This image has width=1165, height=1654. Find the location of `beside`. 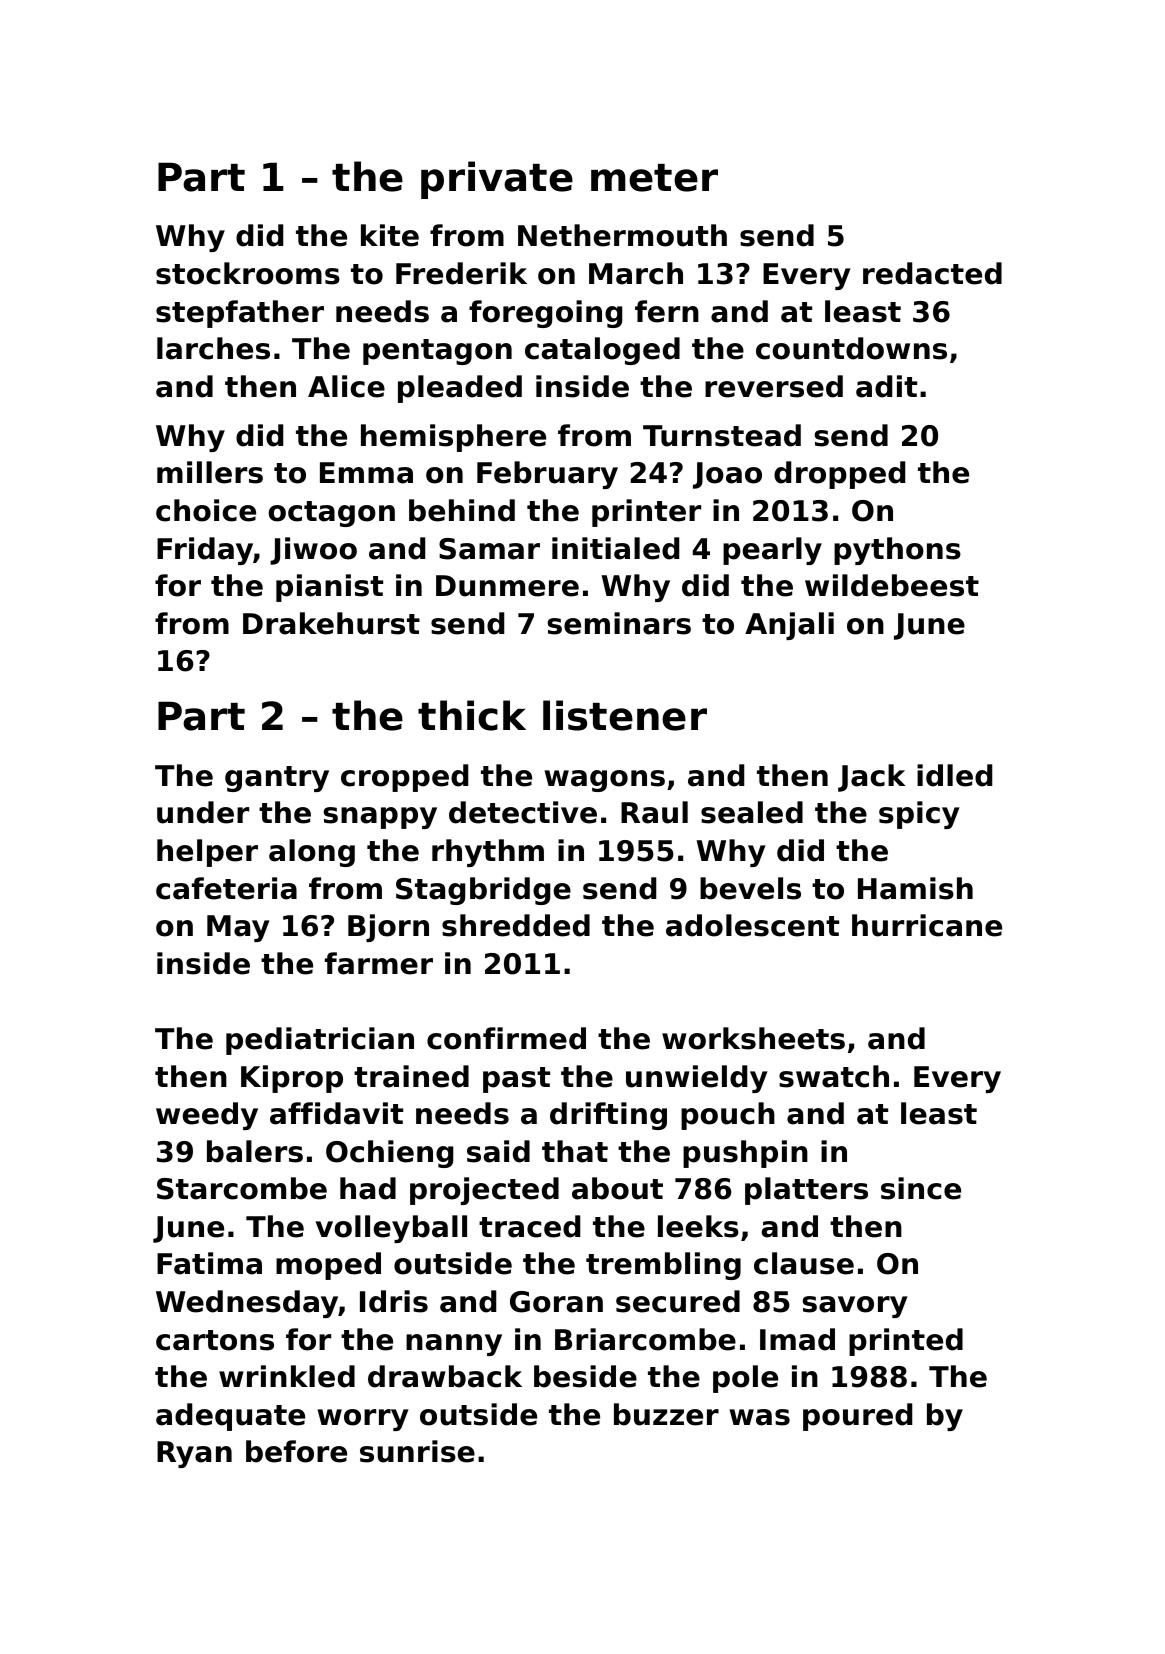

beside is located at coordinates (585, 1376).
